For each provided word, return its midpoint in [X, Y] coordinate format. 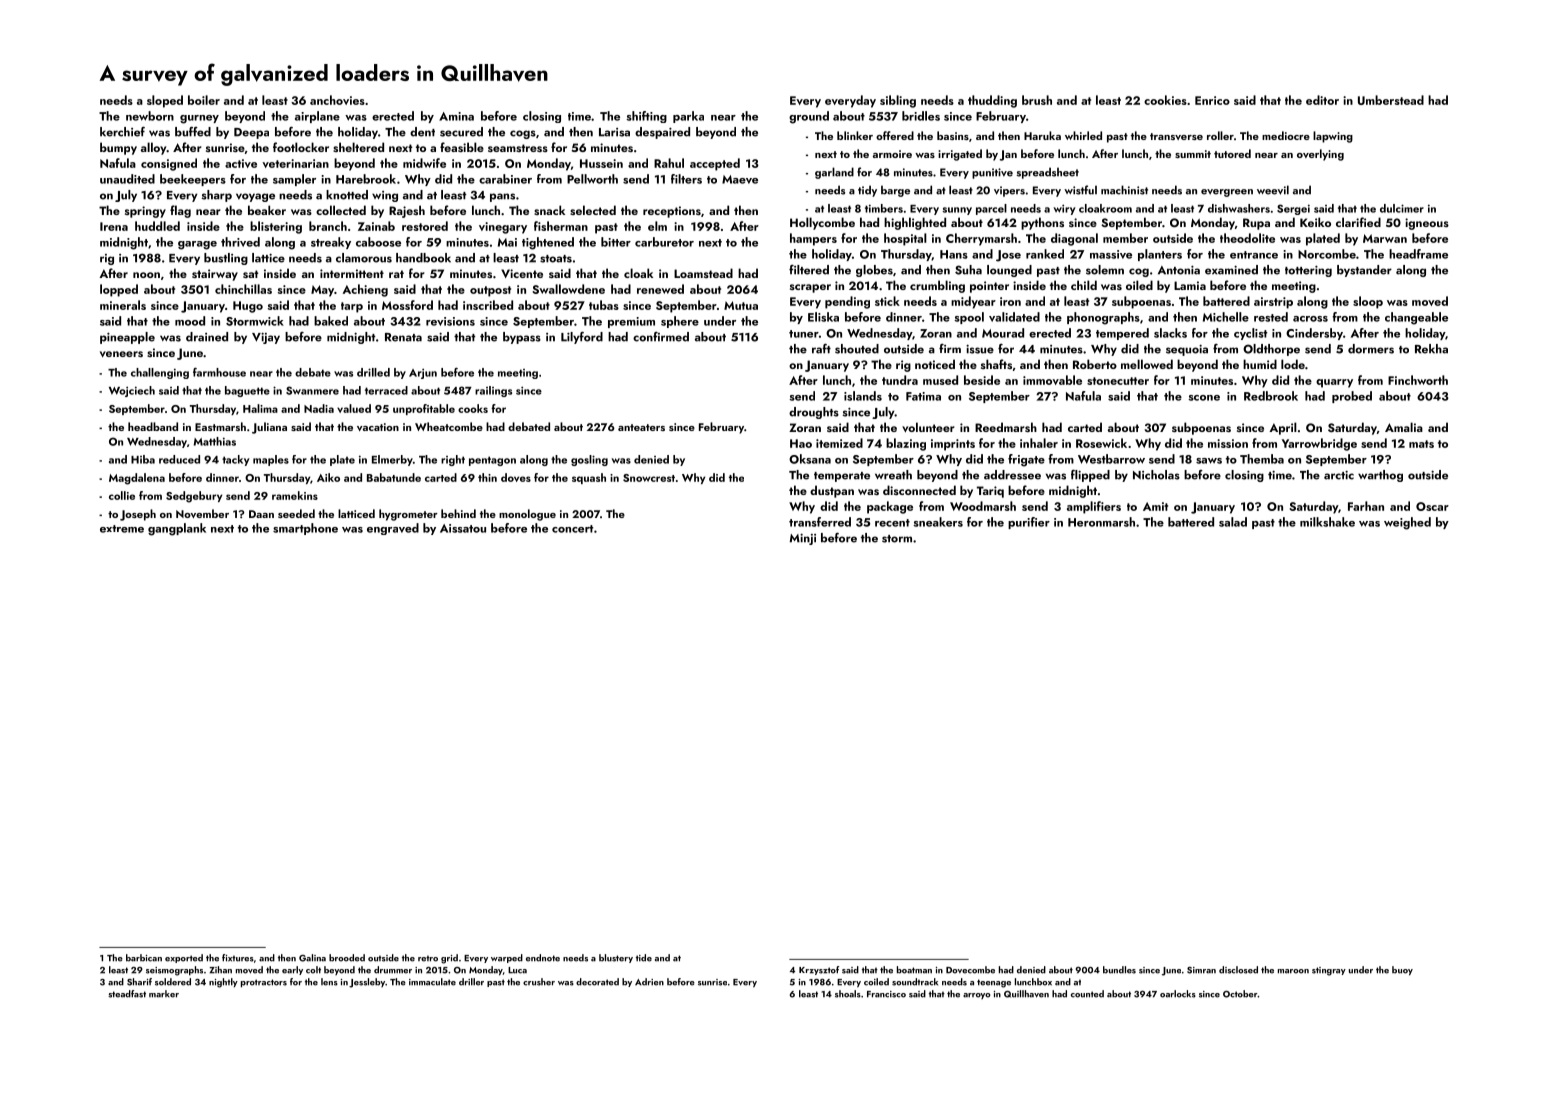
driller [471, 982]
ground [809, 117]
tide [644, 958]
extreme [122, 529]
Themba [1262, 459]
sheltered [358, 147]
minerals [123, 305]
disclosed [1238, 970]
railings [493, 391]
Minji [803, 539]
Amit [1155, 506]
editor [1322, 100]
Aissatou [463, 528]
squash [589, 478]
